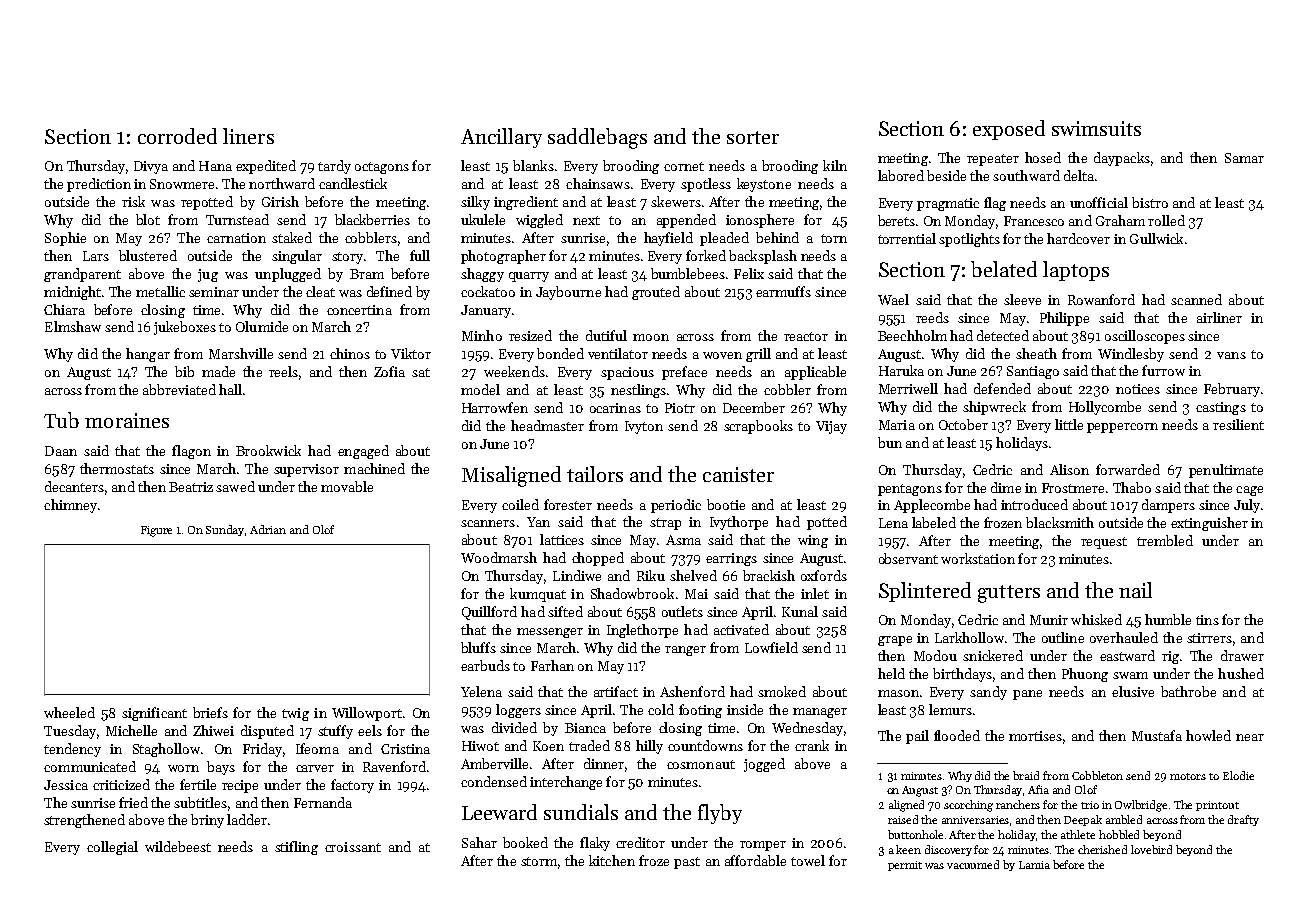  I want to click on saddlebags, so click(597, 138).
